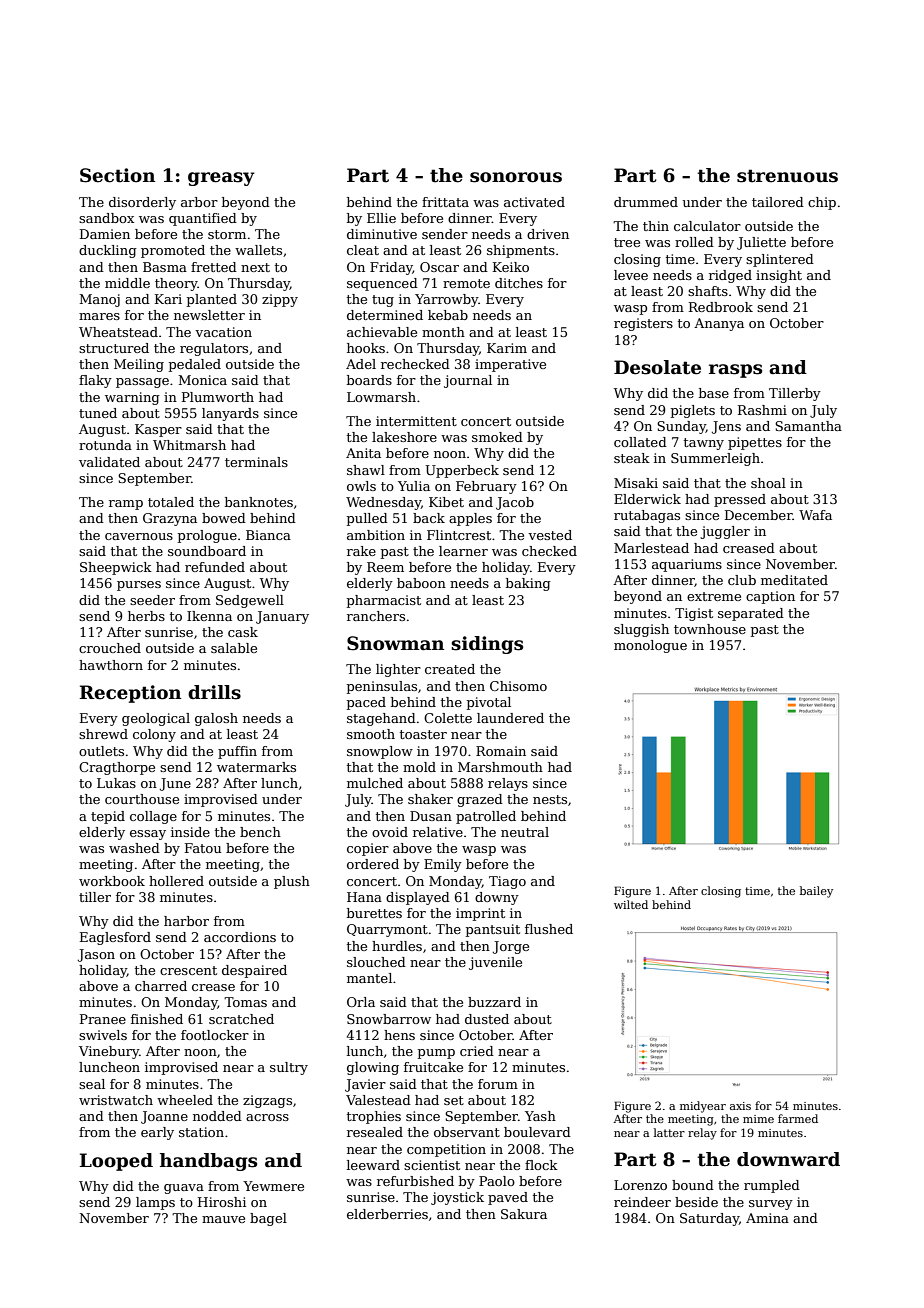 This screenshot has height=1308, width=924. Describe the element at coordinates (524, 1214) in the screenshot. I see `Sakura` at that location.
